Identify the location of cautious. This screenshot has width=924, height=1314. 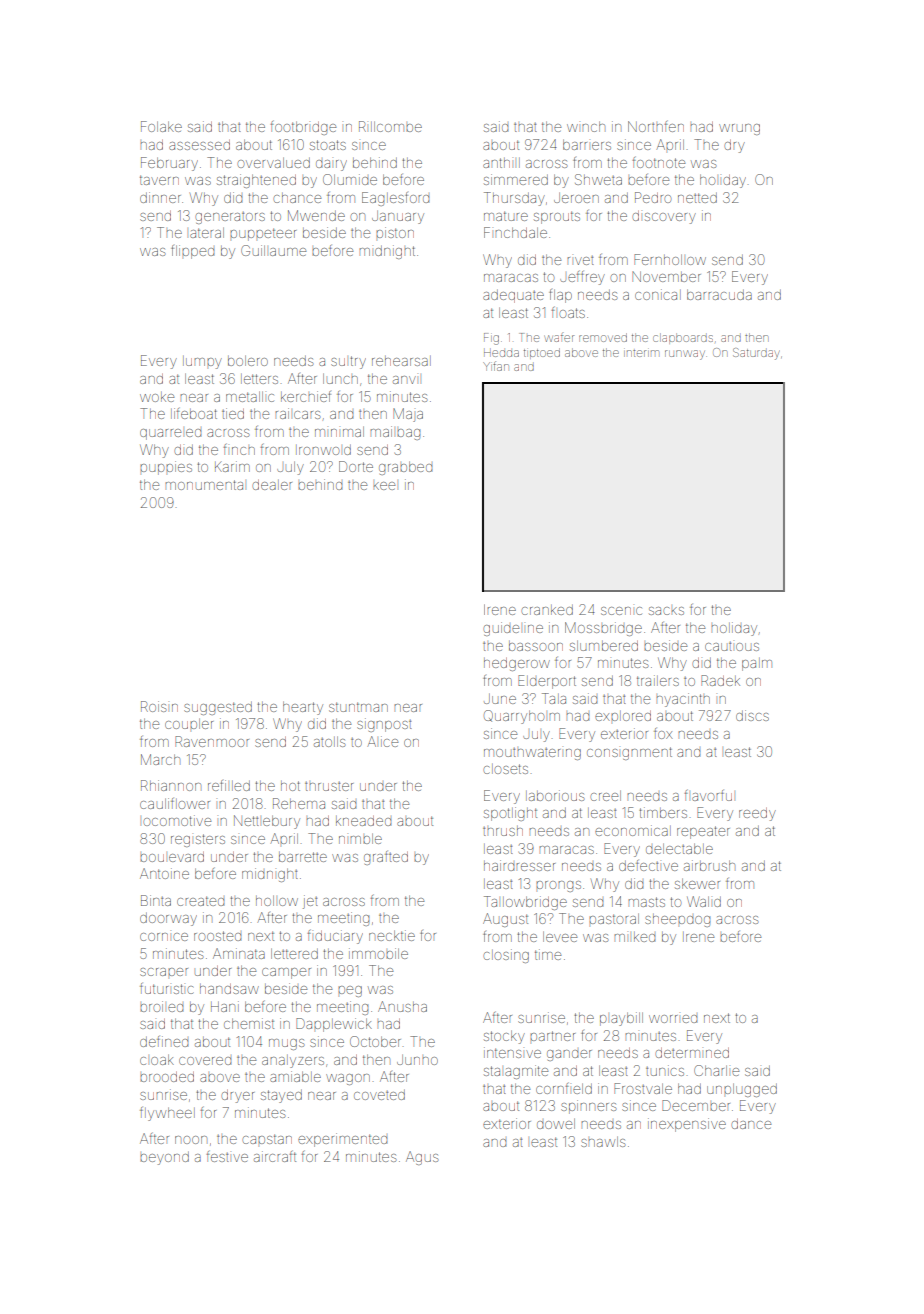
(732, 646).
